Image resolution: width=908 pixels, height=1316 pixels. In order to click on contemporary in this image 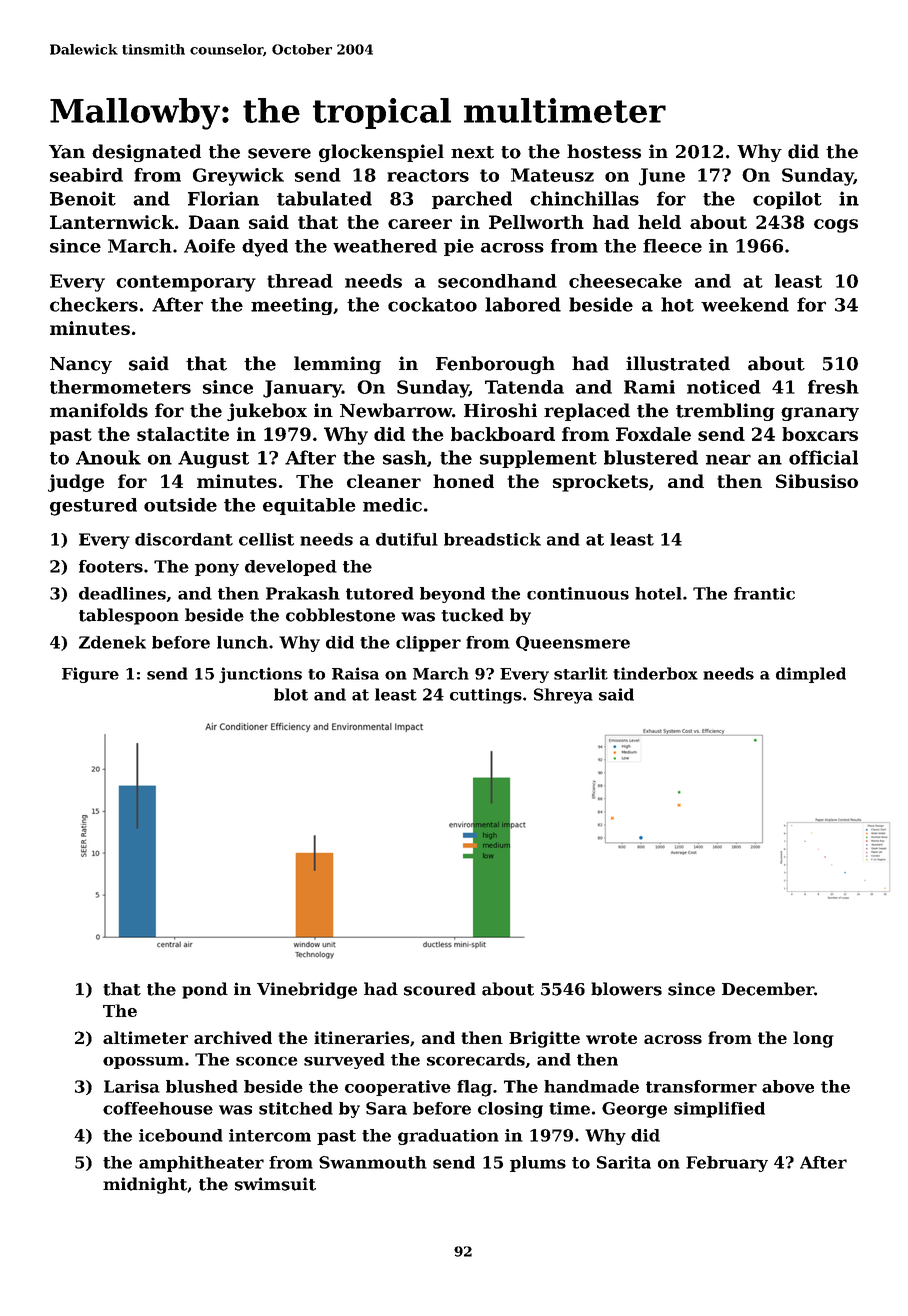, I will do `click(186, 283)`.
